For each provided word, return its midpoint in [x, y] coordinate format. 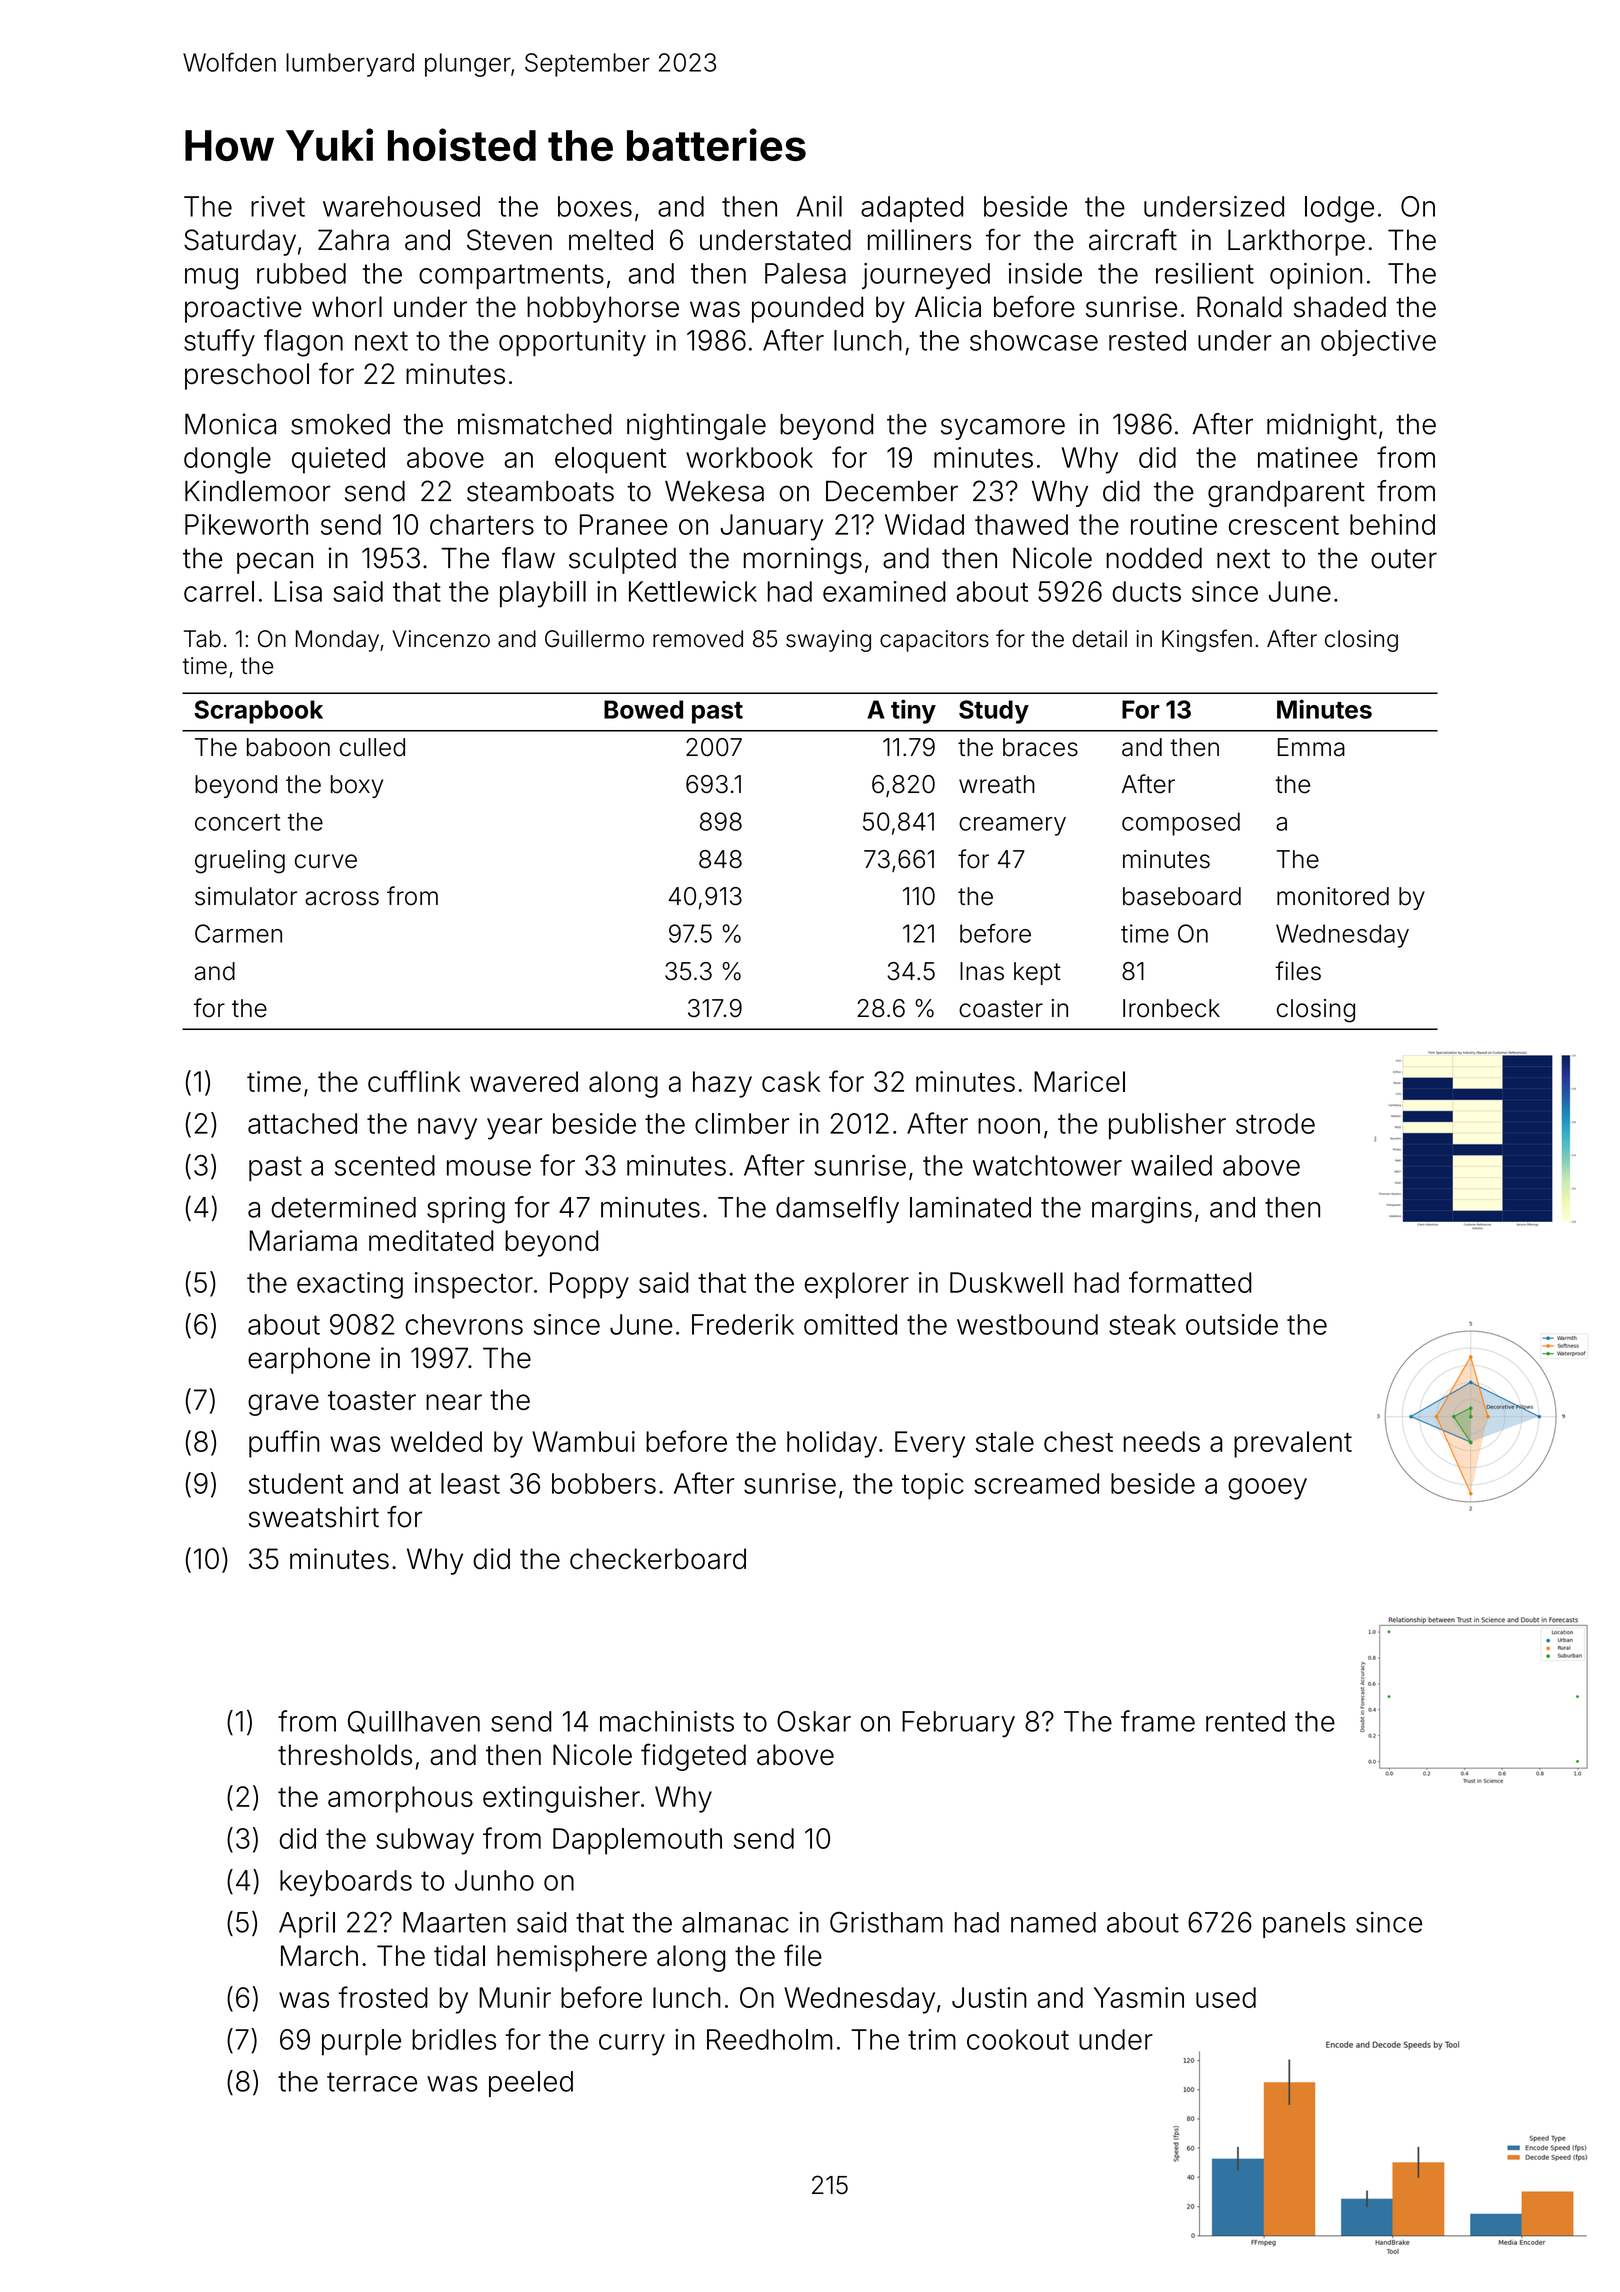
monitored [1333, 896]
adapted [912, 209]
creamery [1012, 826]
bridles [454, 2039]
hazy [722, 1084]
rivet [278, 206]
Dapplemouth [637, 1841]
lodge [1339, 209]
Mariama [303, 1240]
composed [1181, 824]
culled [372, 747]
